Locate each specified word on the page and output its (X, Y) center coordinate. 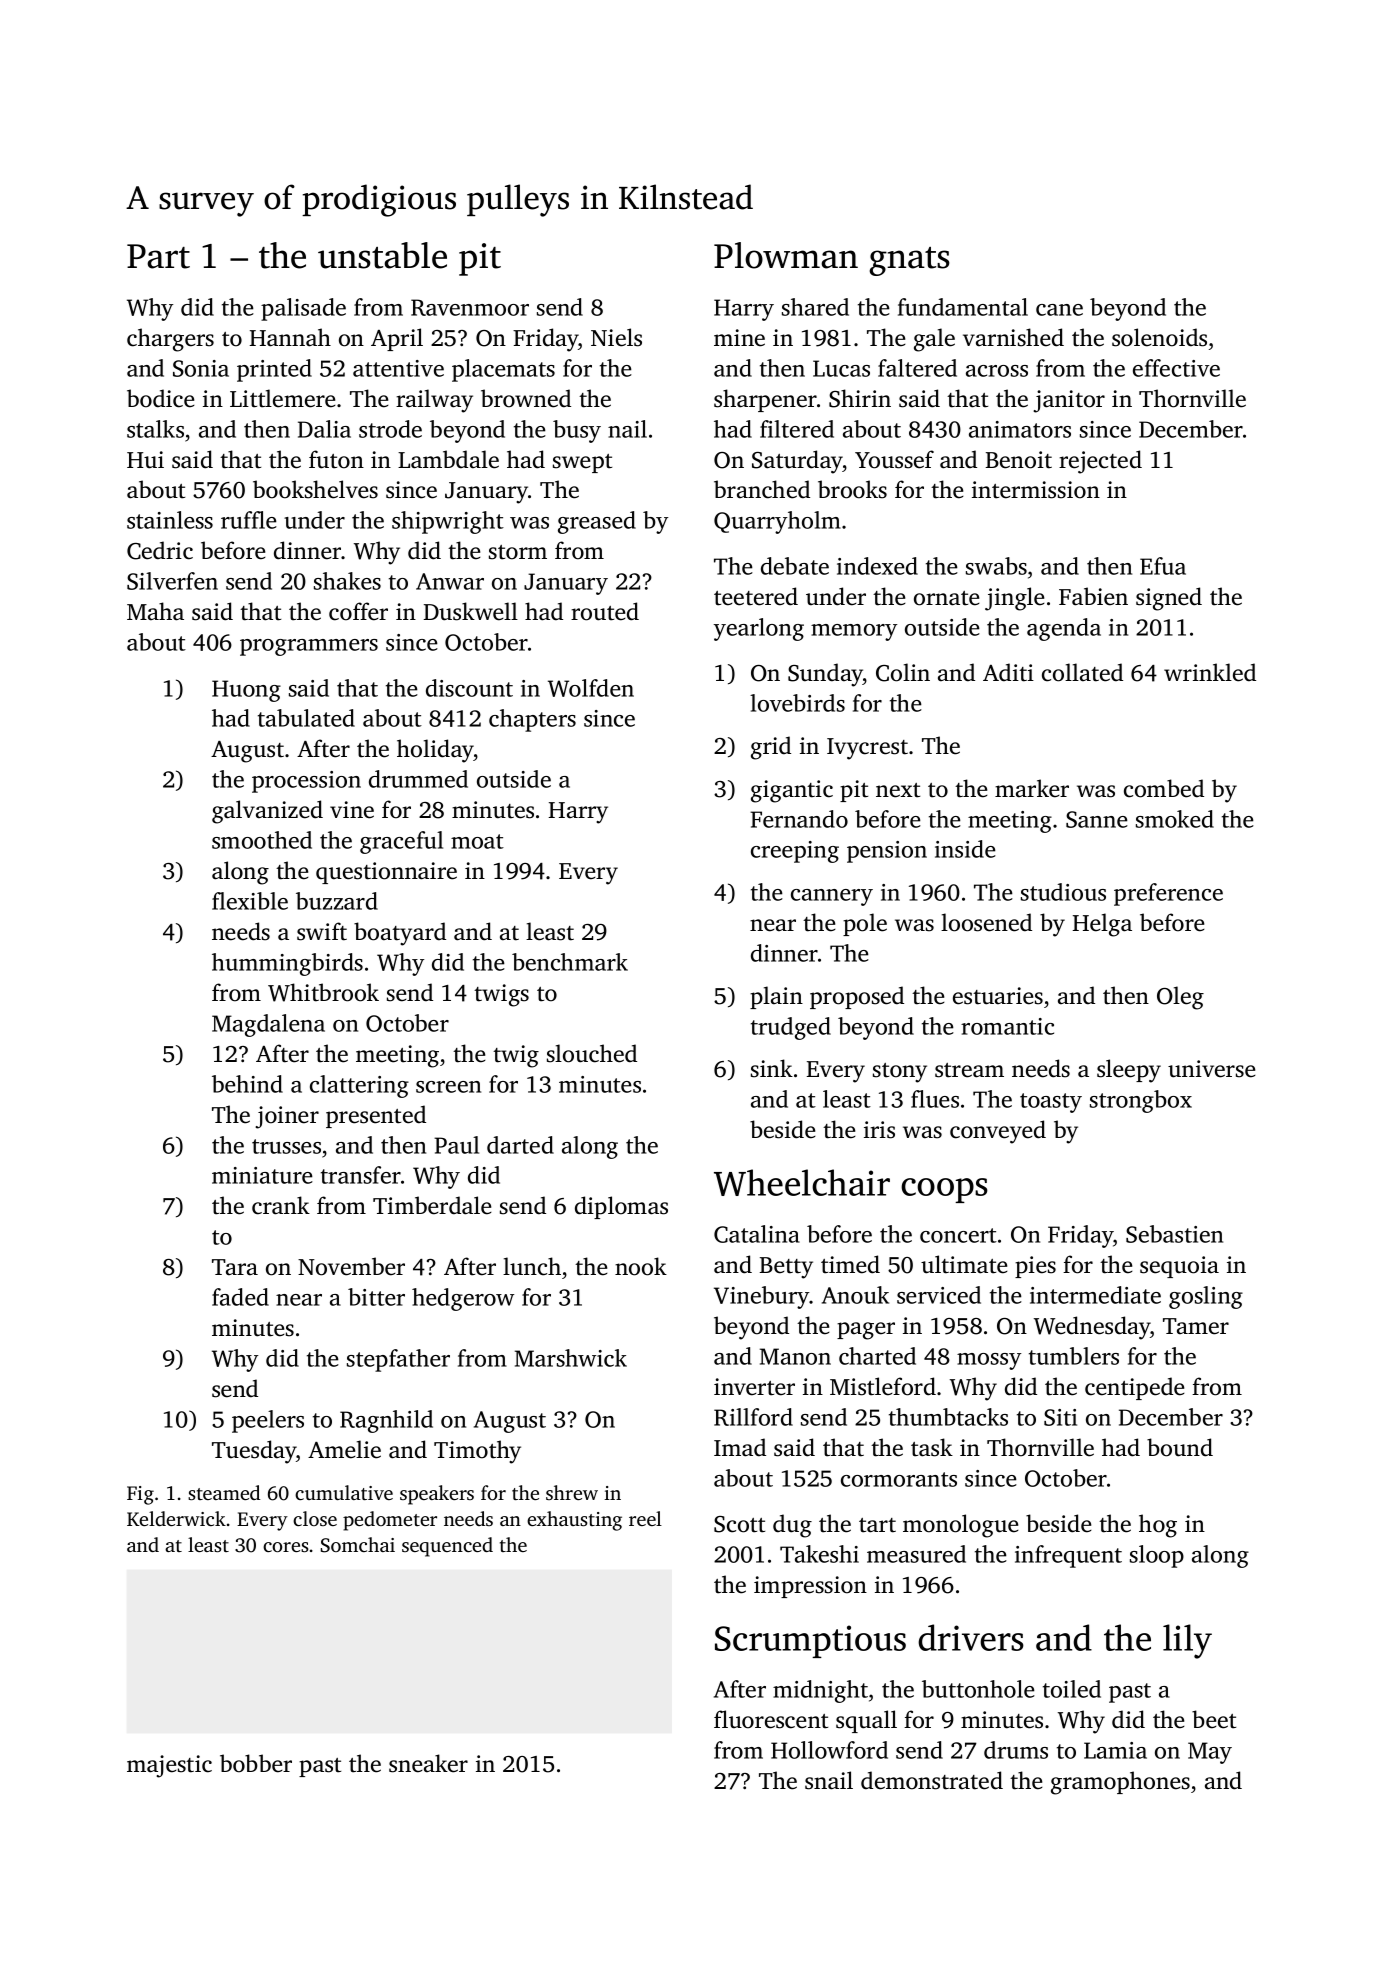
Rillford (753, 1417)
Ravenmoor (470, 307)
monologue (960, 1526)
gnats (909, 261)
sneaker (428, 1763)
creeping (795, 852)
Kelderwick (176, 1518)
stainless (170, 520)
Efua (1163, 566)
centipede (1134, 1388)
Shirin (860, 398)
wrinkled (1210, 672)
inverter (754, 1387)
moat (477, 841)
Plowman (786, 255)
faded (240, 1297)
